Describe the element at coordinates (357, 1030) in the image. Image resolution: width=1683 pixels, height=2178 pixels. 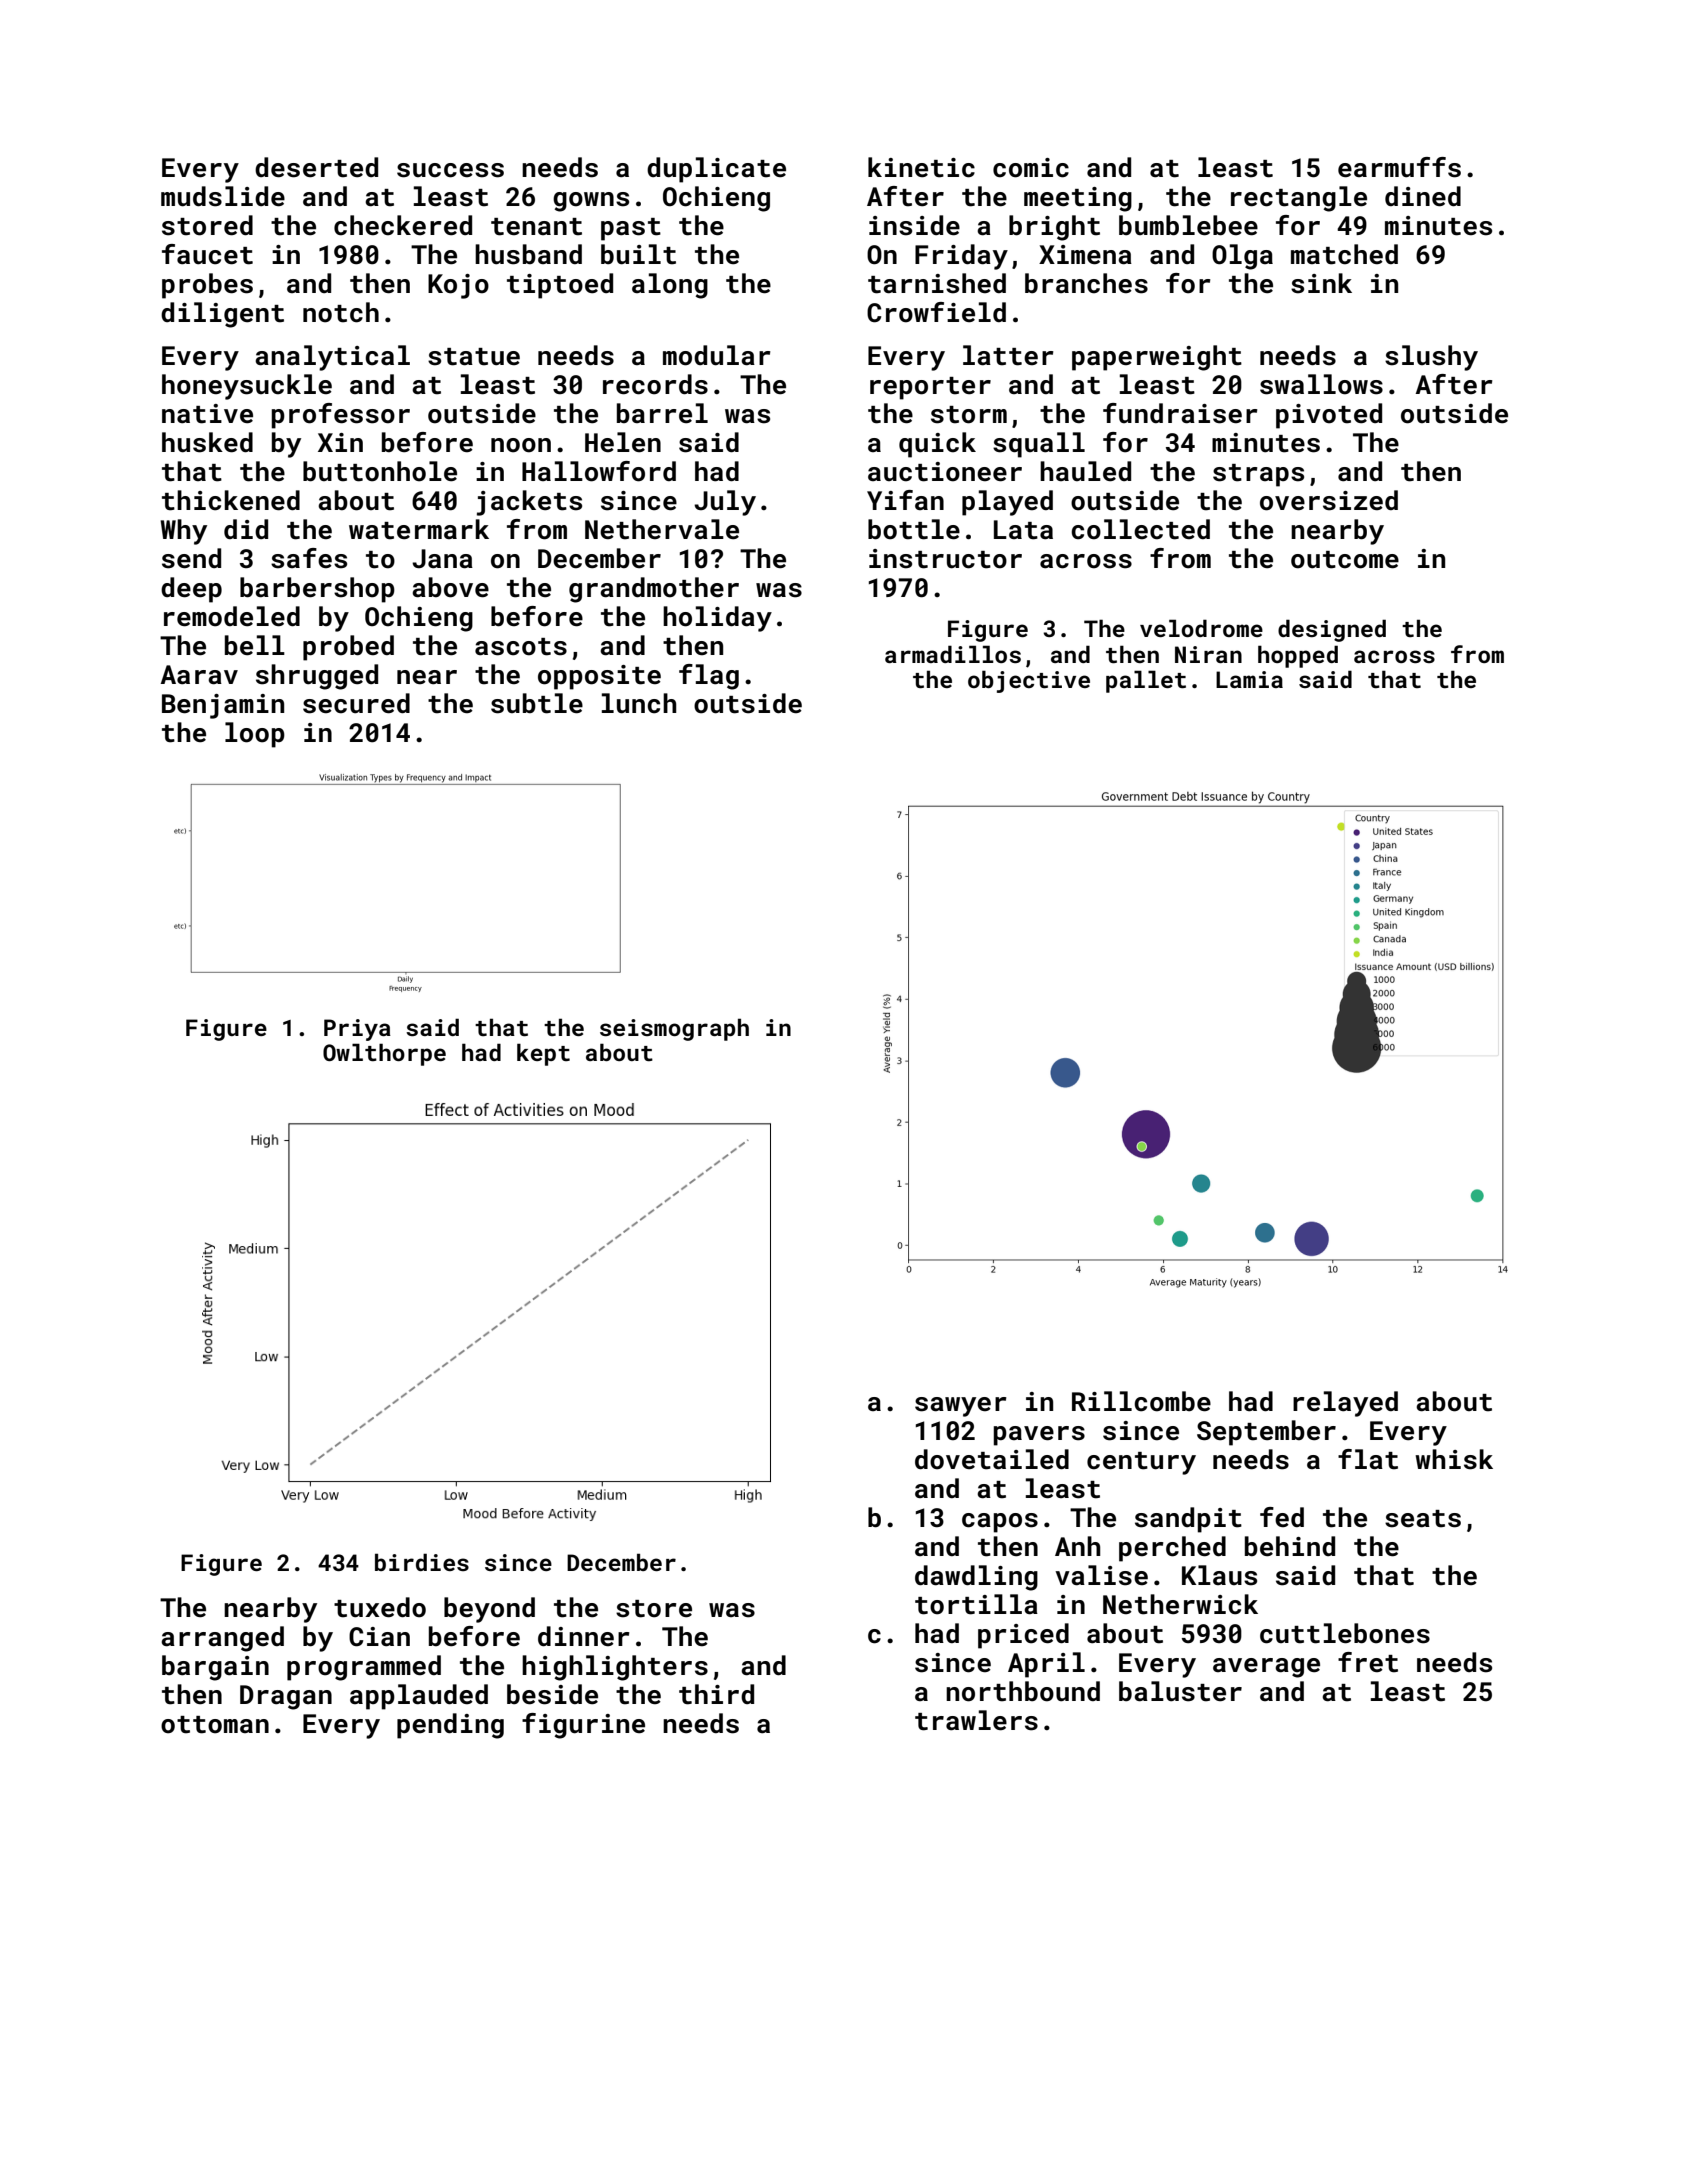
I see `Priya` at that location.
